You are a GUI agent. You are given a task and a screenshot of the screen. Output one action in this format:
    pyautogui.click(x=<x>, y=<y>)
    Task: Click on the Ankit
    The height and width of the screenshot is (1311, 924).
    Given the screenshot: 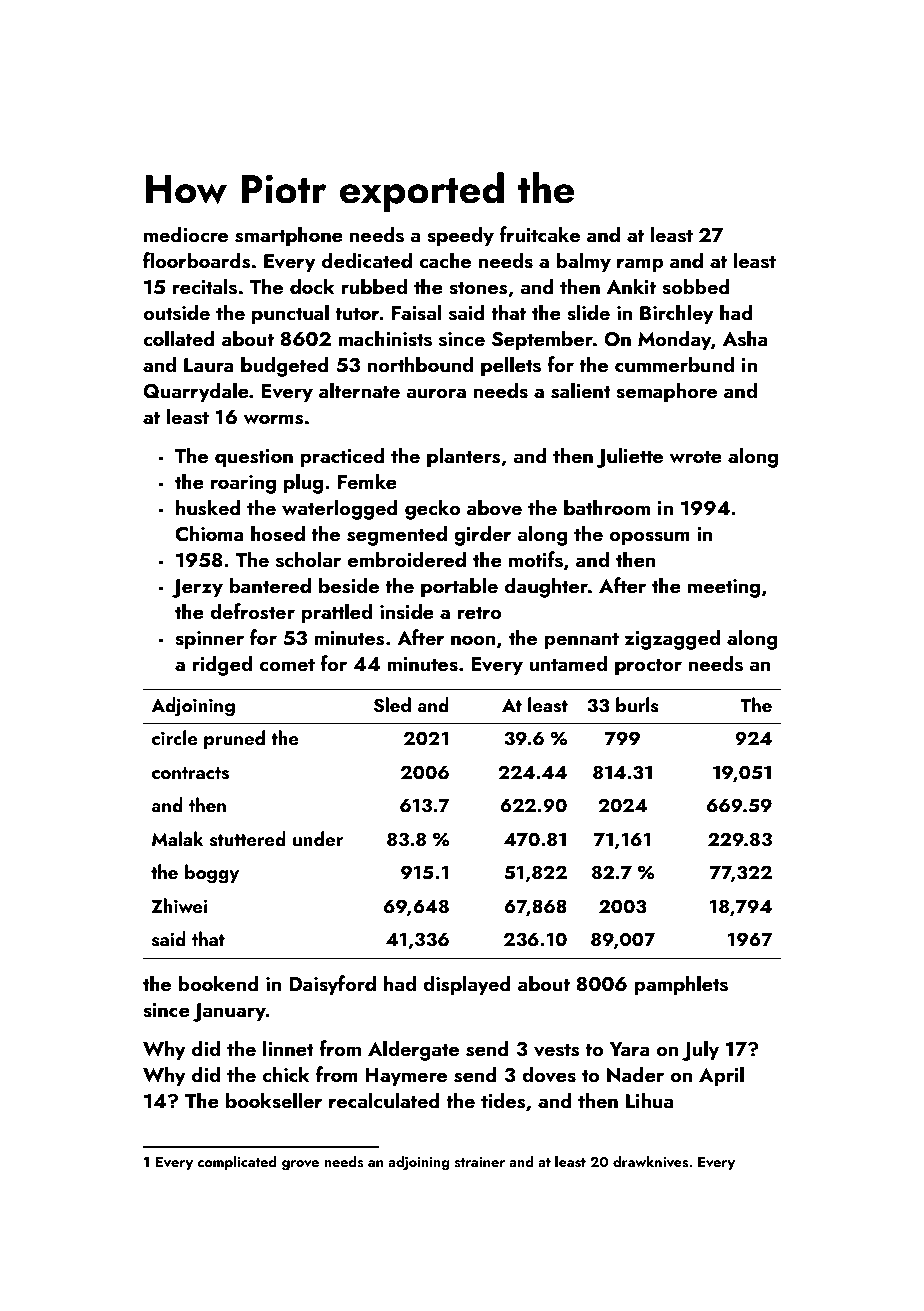 What is the action you would take?
    pyautogui.click(x=631, y=286)
